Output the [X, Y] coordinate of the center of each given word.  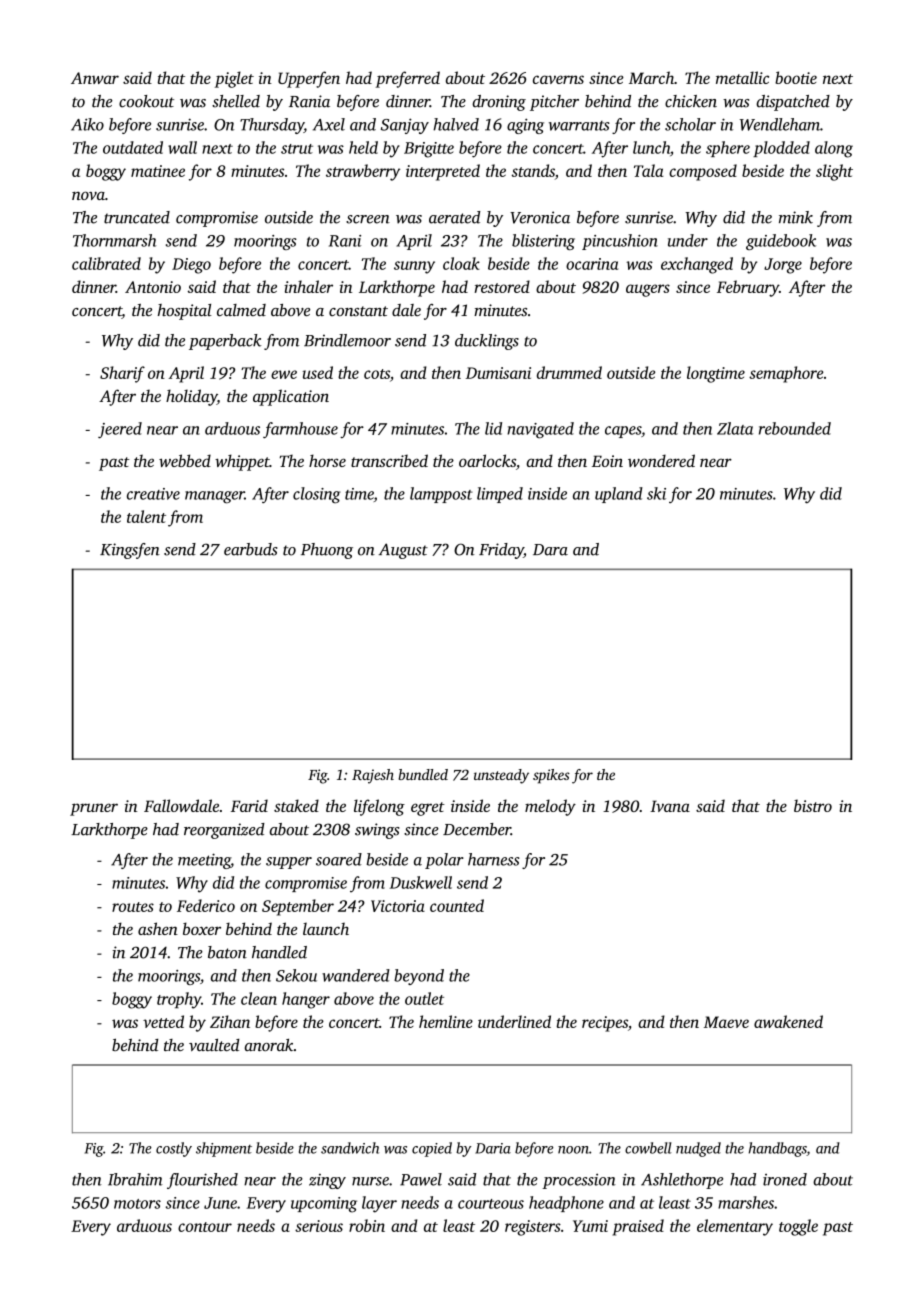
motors [137, 1204]
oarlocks [487, 460]
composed [703, 172]
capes [623, 432]
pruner [94, 809]
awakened [788, 1021]
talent [146, 516]
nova [88, 195]
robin [367, 1225]
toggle [798, 1227]
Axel [329, 124]
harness [494, 859]
